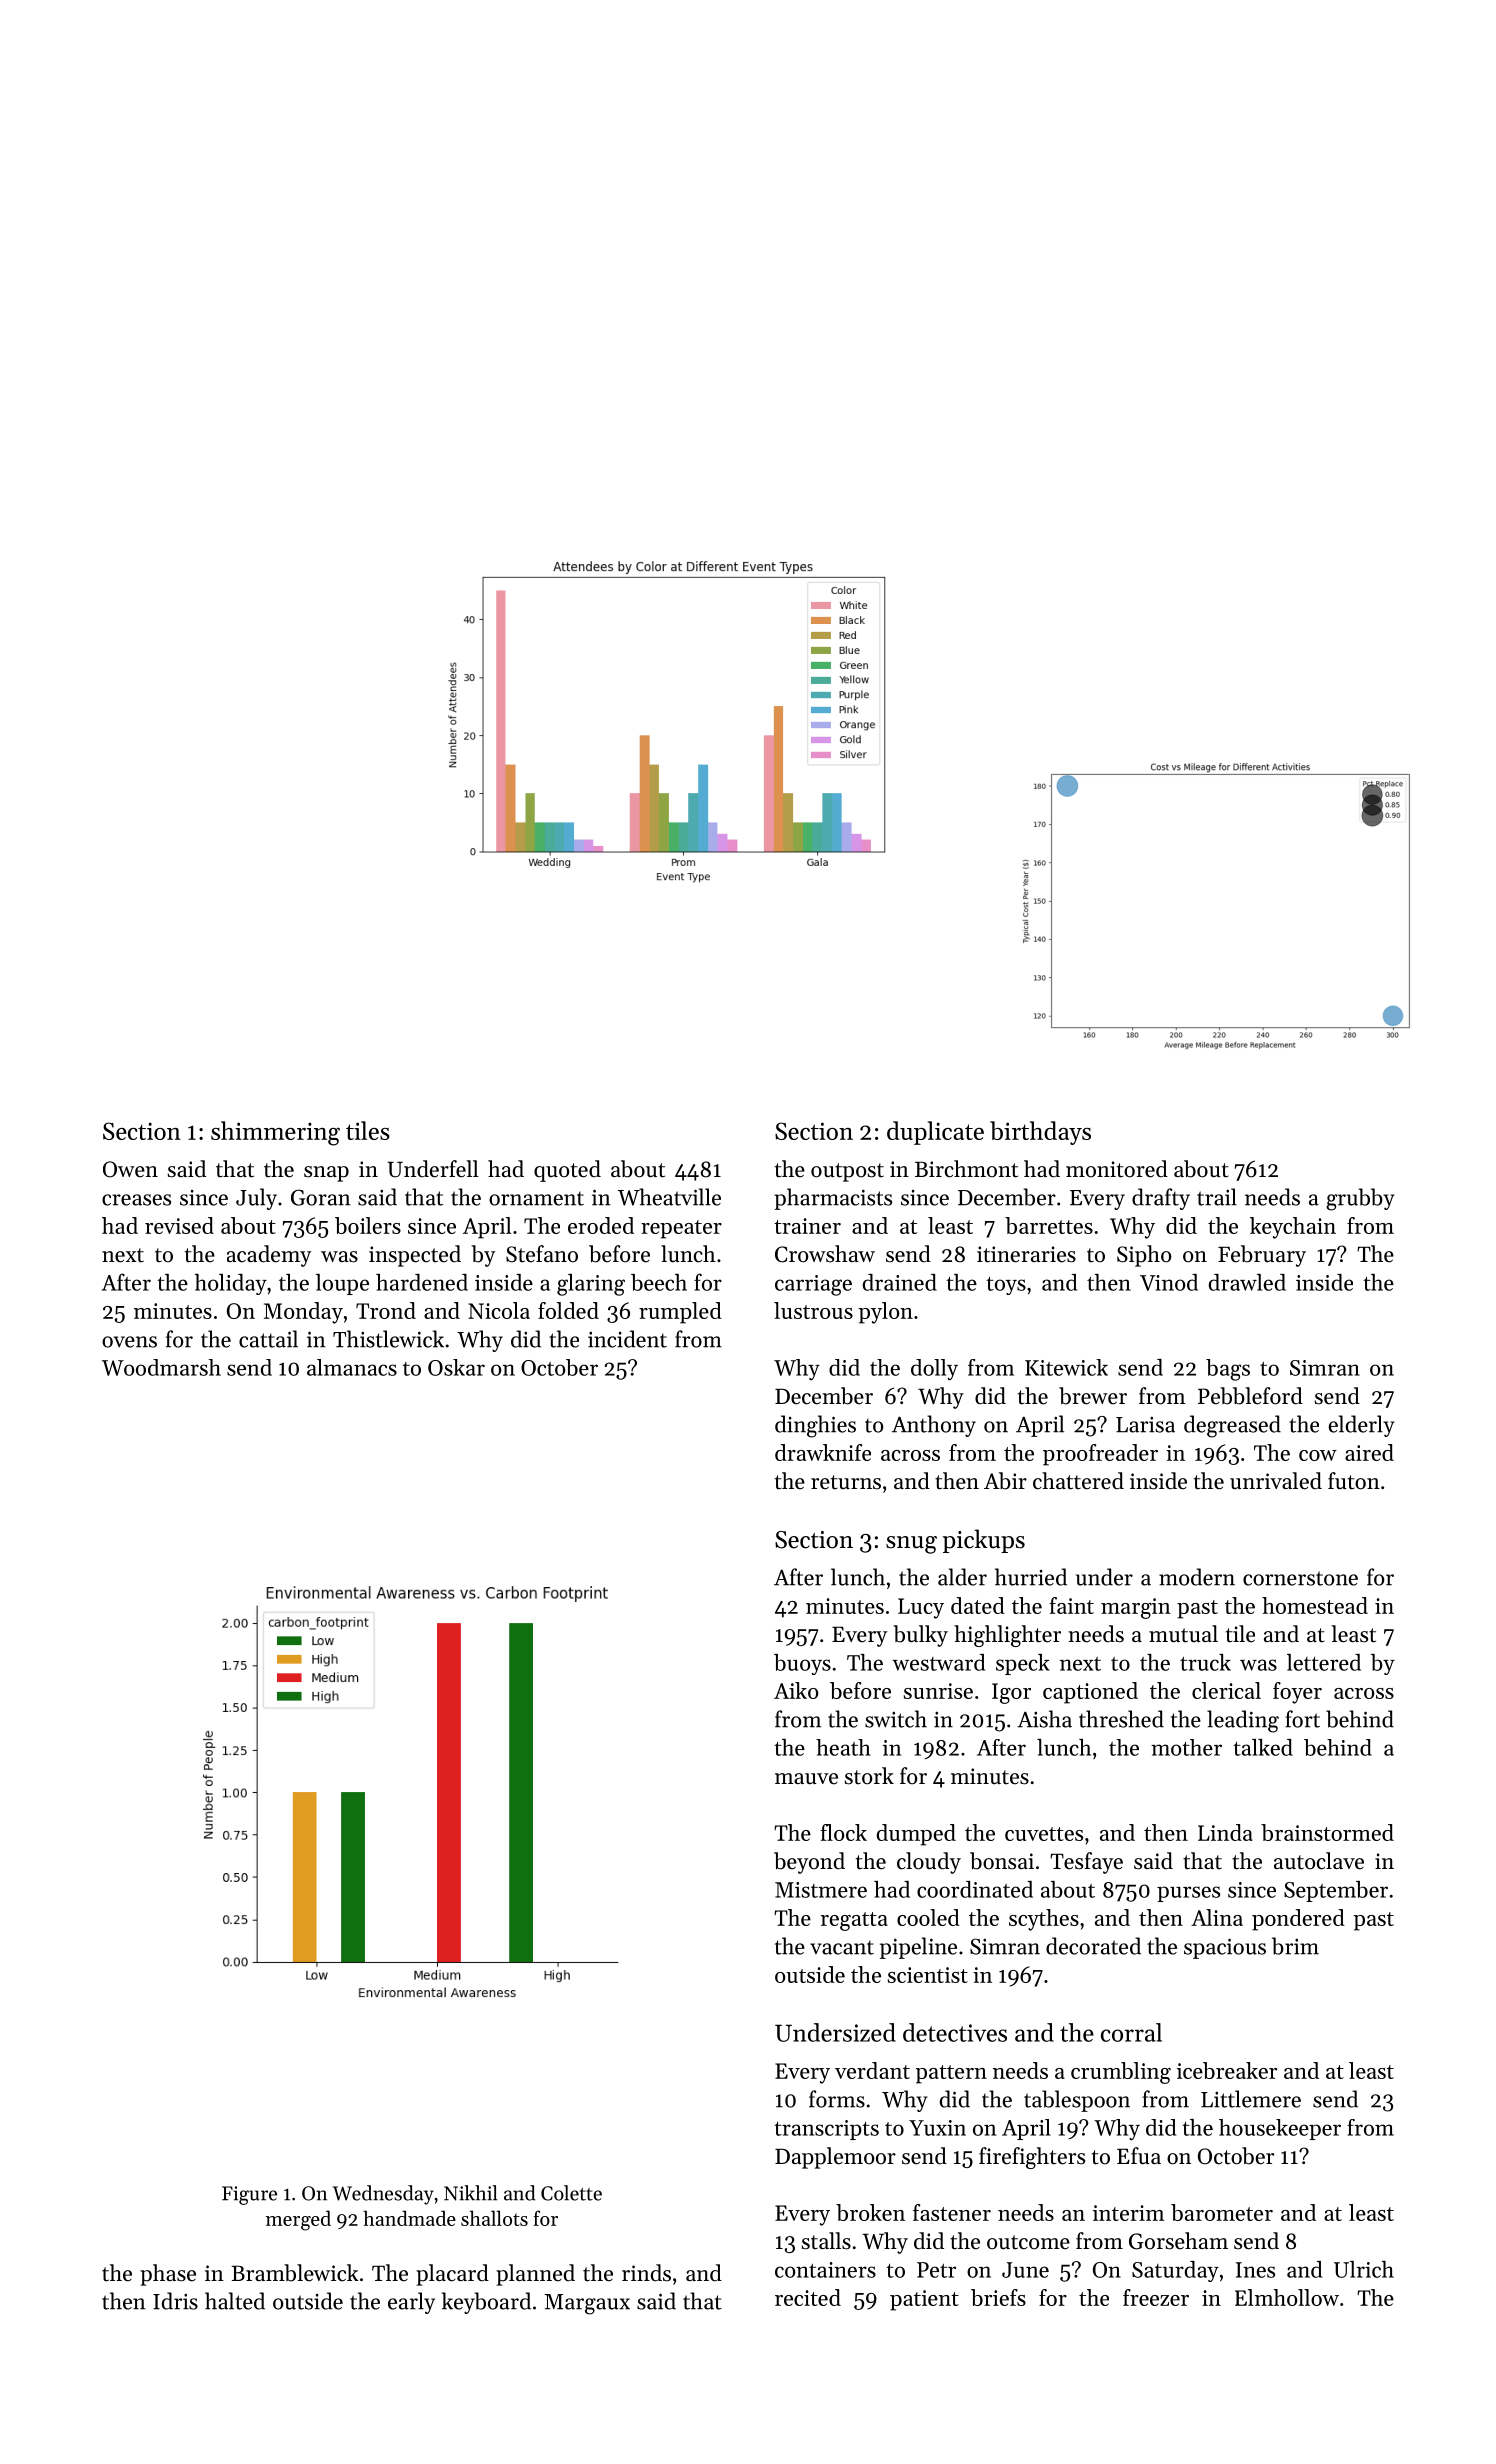 The height and width of the screenshot is (2464, 1496). What do you see at coordinates (1360, 1199) in the screenshot?
I see `grubby` at bounding box center [1360, 1199].
